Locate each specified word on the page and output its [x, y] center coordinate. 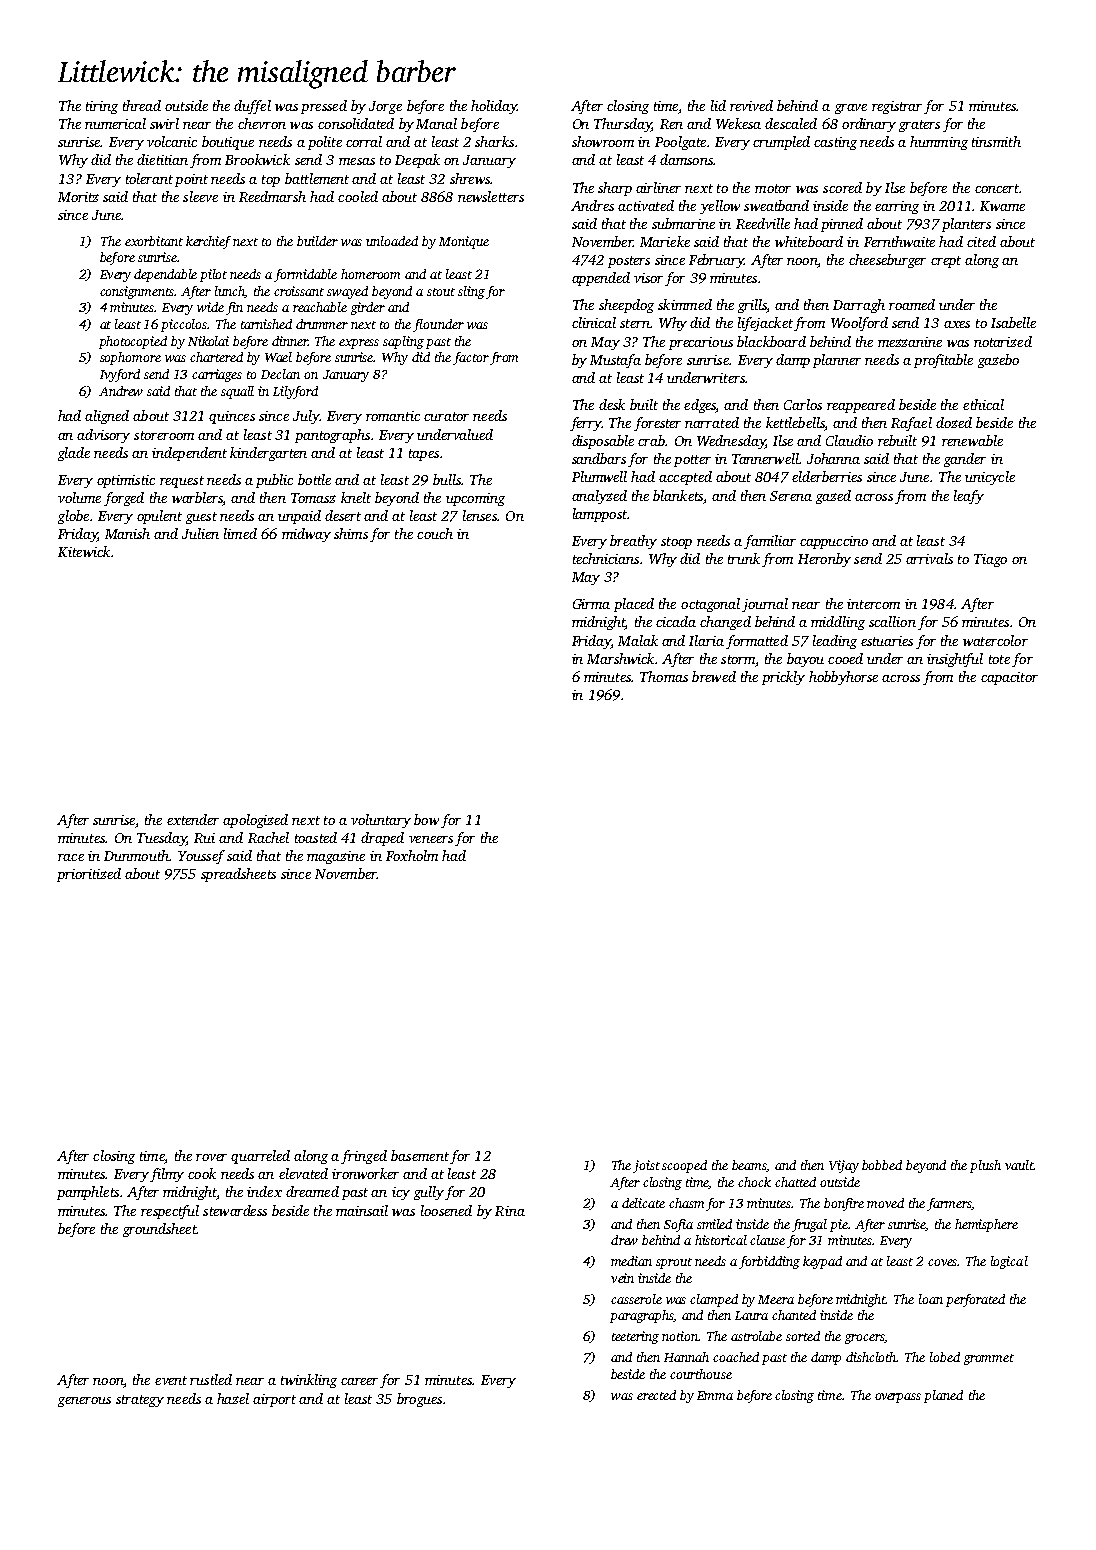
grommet [989, 1359]
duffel [252, 107]
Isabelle [1013, 322]
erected [656, 1395]
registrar [897, 107]
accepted [685, 478]
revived [751, 105]
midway [306, 535]
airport [274, 1400]
